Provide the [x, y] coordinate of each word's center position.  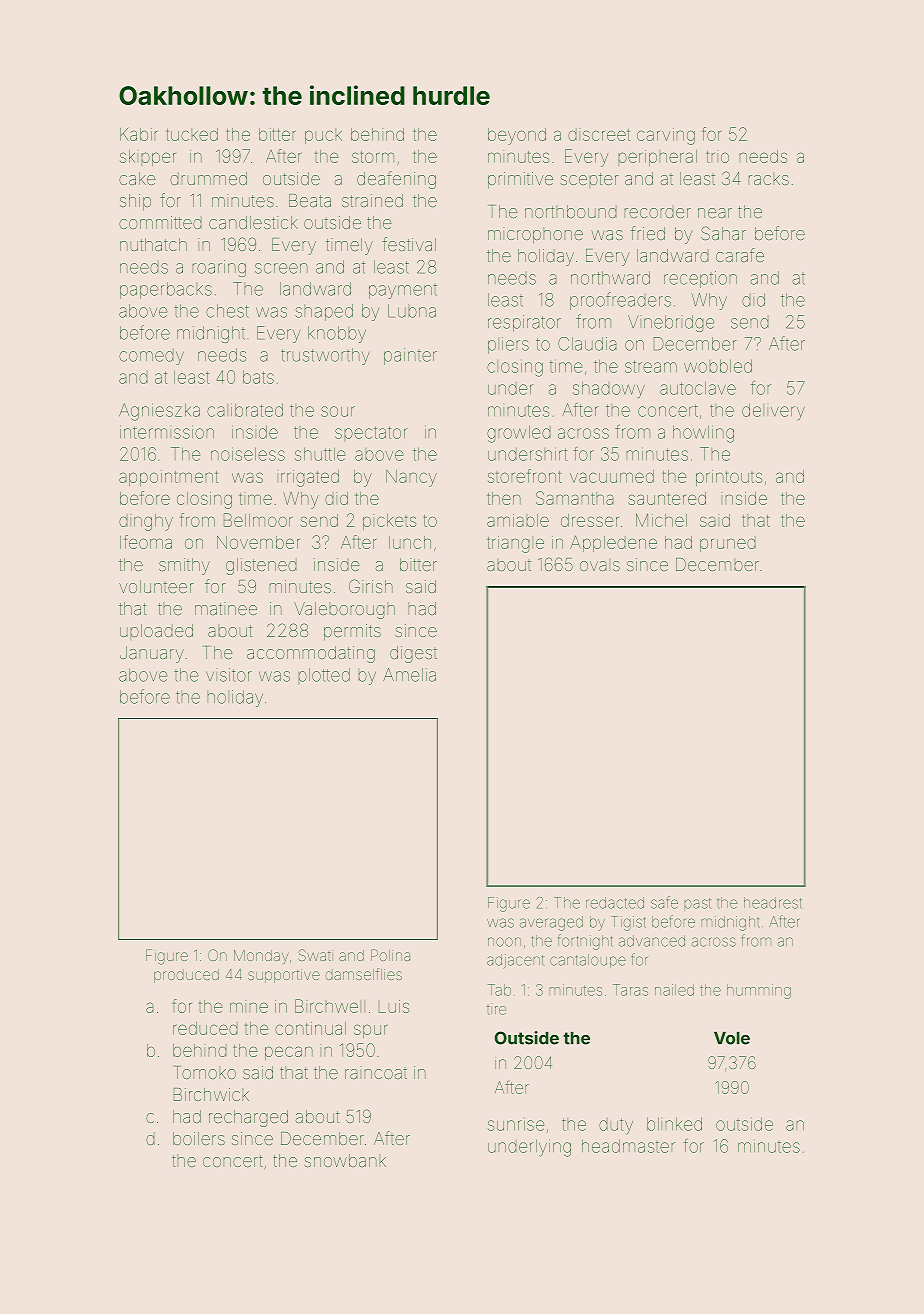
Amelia [409, 675]
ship [135, 202]
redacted [615, 903]
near [715, 213]
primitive [520, 180]
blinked [674, 1124]
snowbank [345, 1160]
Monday [261, 957]
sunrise [516, 1125]
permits [352, 632]
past [697, 904]
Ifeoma [146, 542]
